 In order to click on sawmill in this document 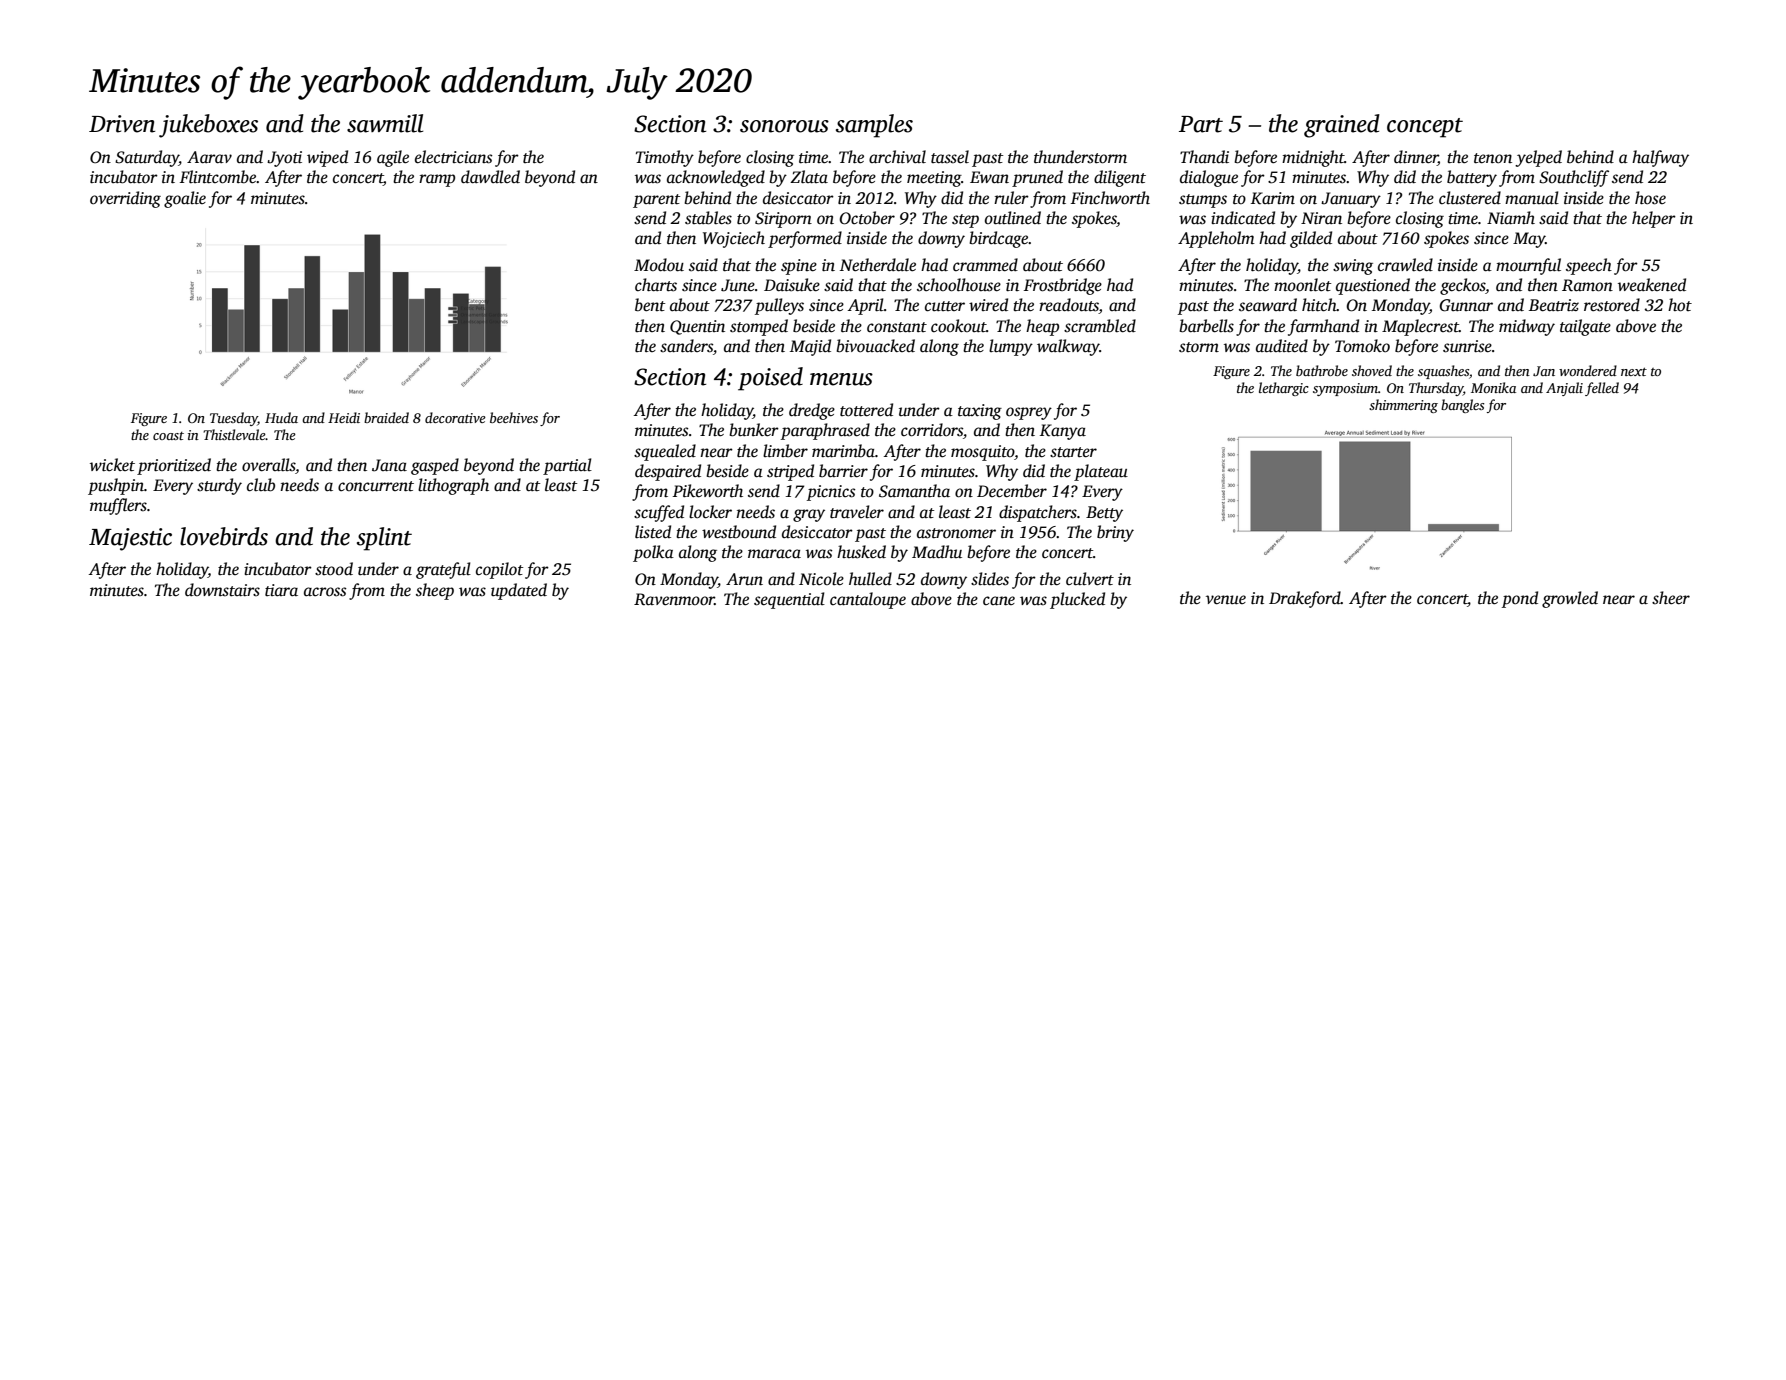, I will do `click(385, 123)`.
